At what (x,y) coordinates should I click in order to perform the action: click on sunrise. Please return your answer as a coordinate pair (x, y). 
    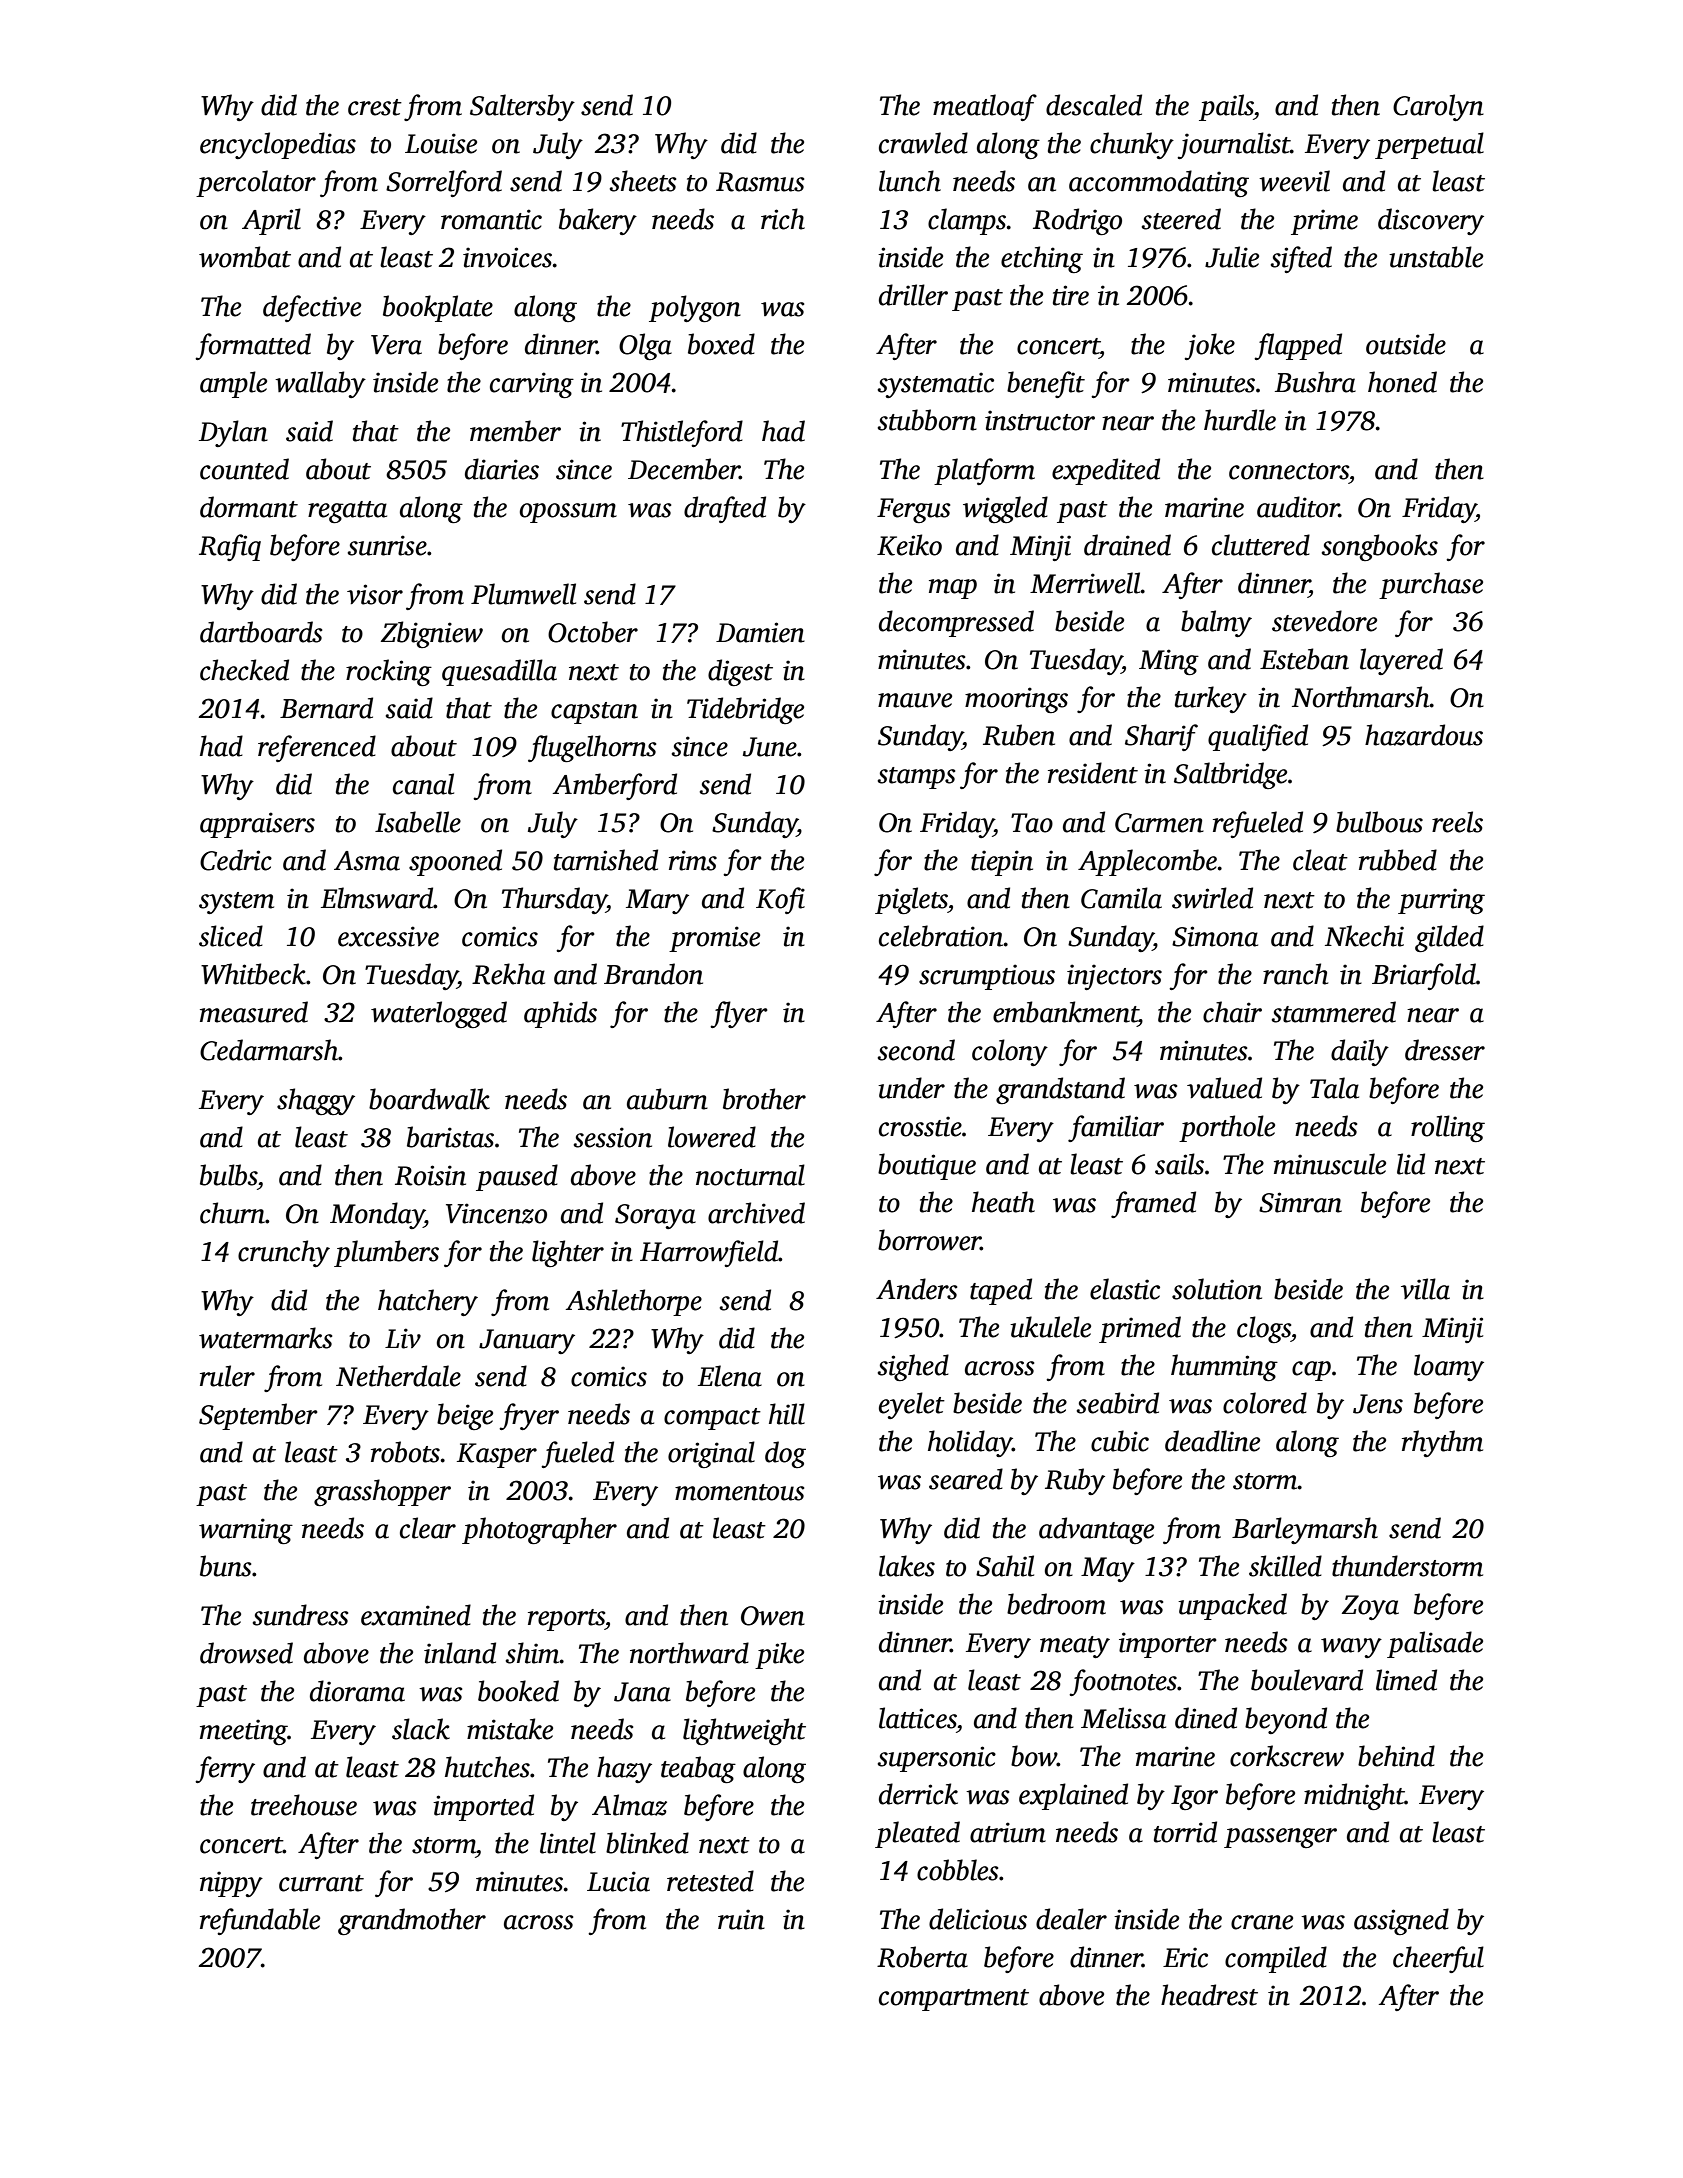
    Looking at the image, I should click on (387, 545).
